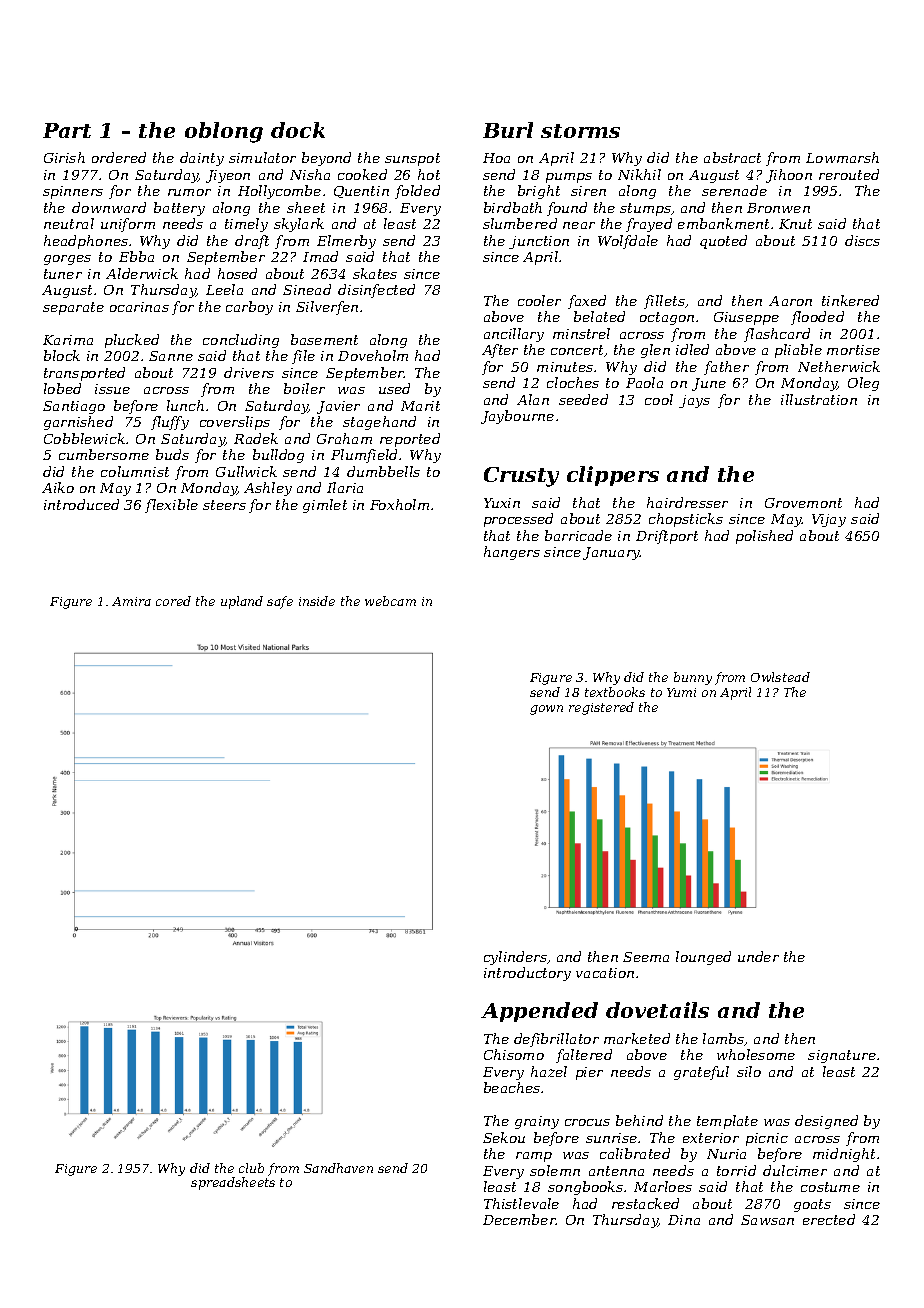  I want to click on Yumi, so click(681, 692).
